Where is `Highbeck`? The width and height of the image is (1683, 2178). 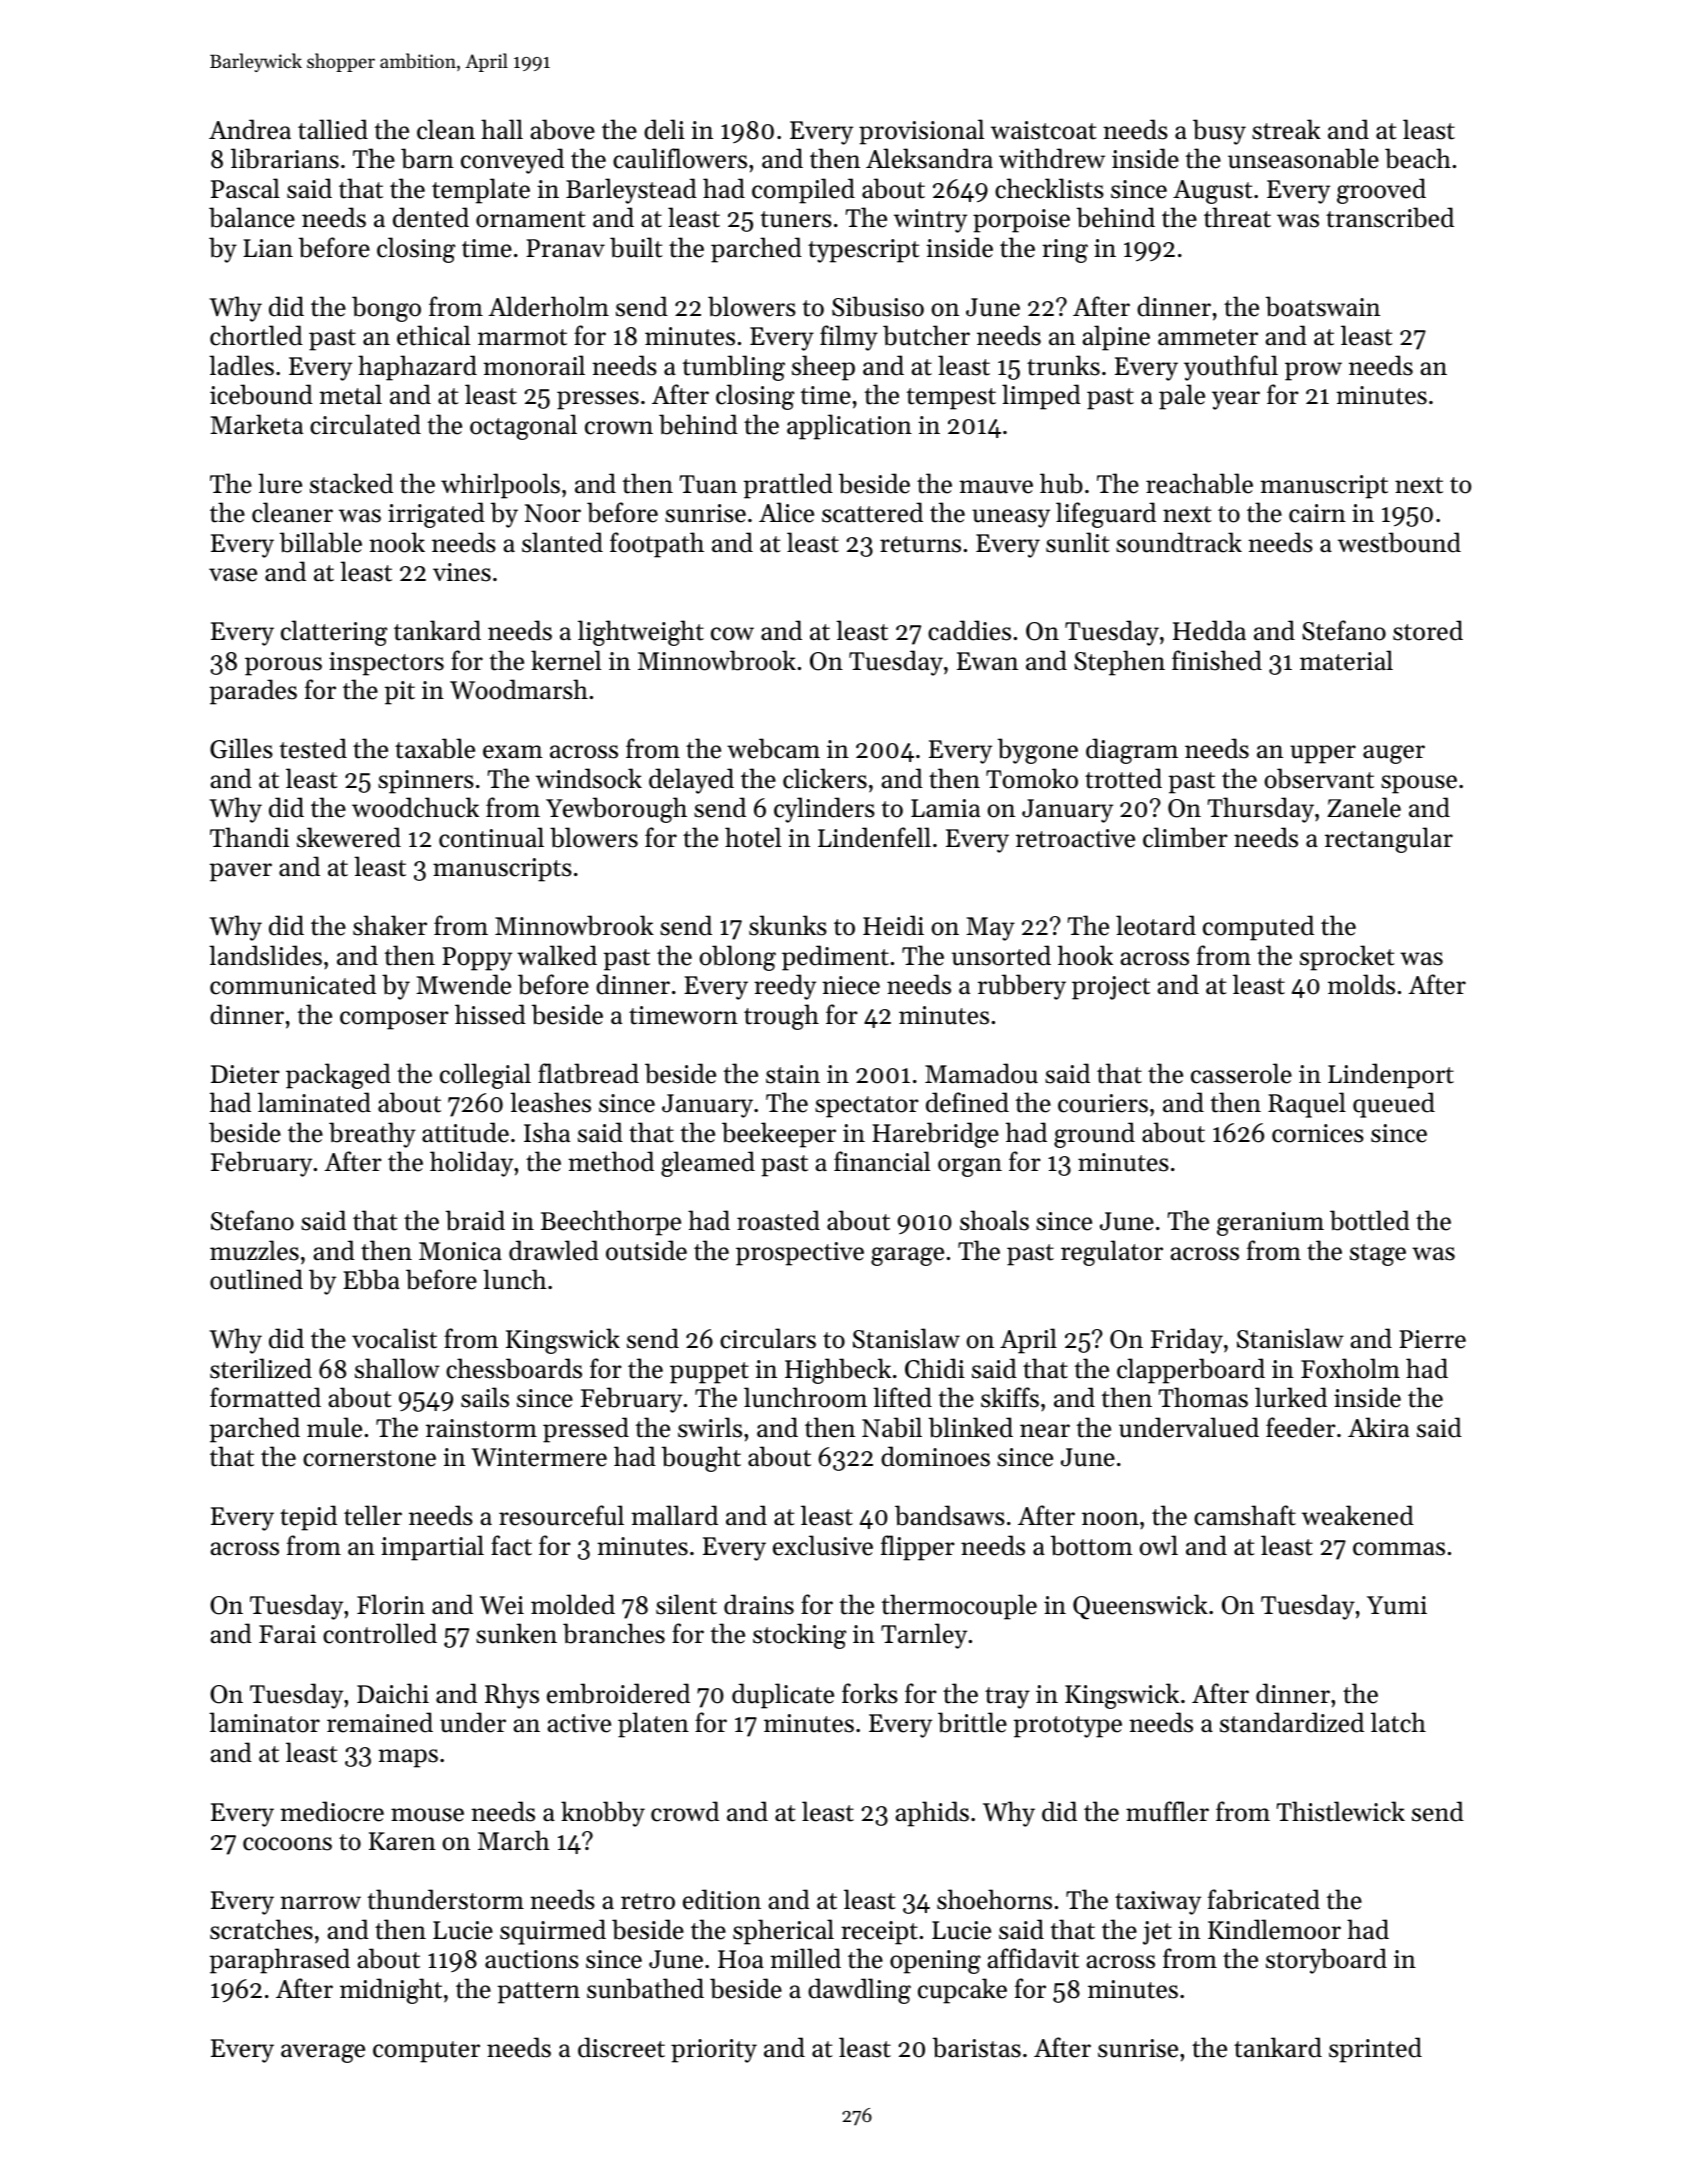 Highbeck is located at coordinates (838, 1371).
